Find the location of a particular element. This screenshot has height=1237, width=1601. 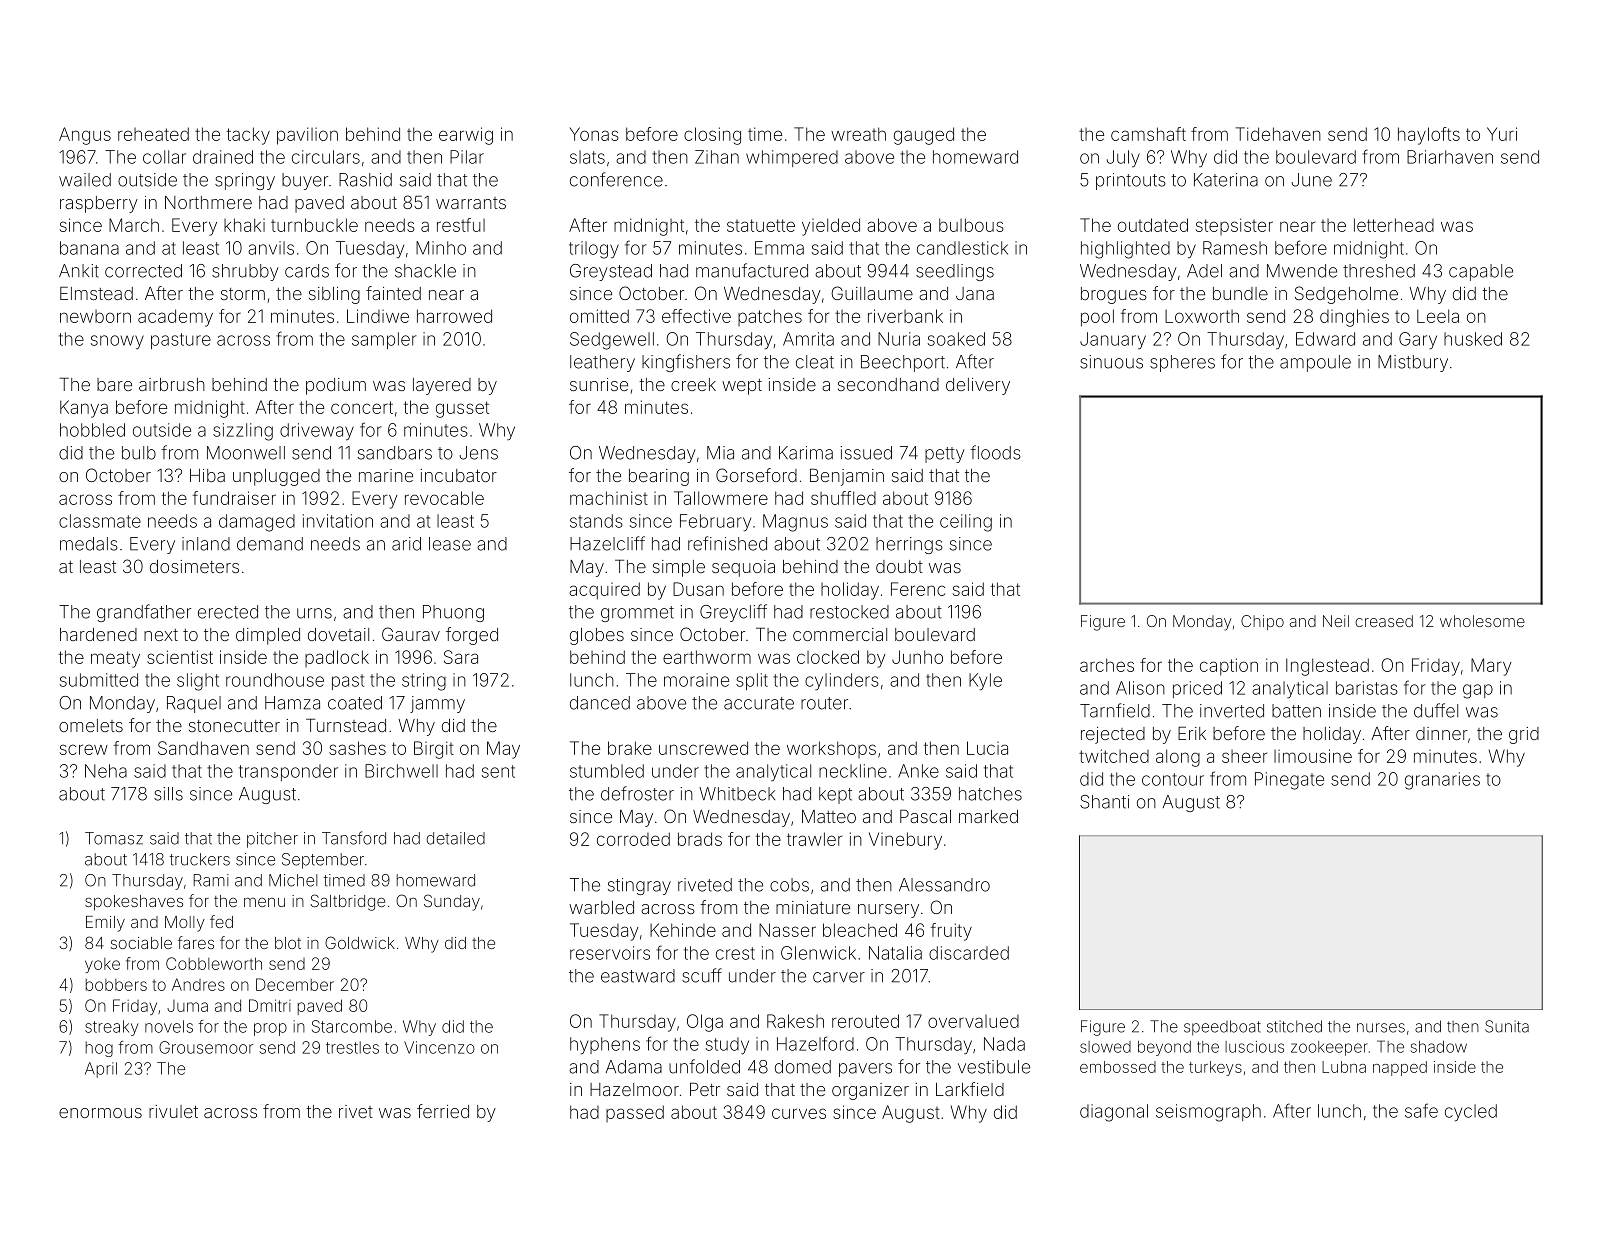

Sedgewell is located at coordinates (612, 341).
